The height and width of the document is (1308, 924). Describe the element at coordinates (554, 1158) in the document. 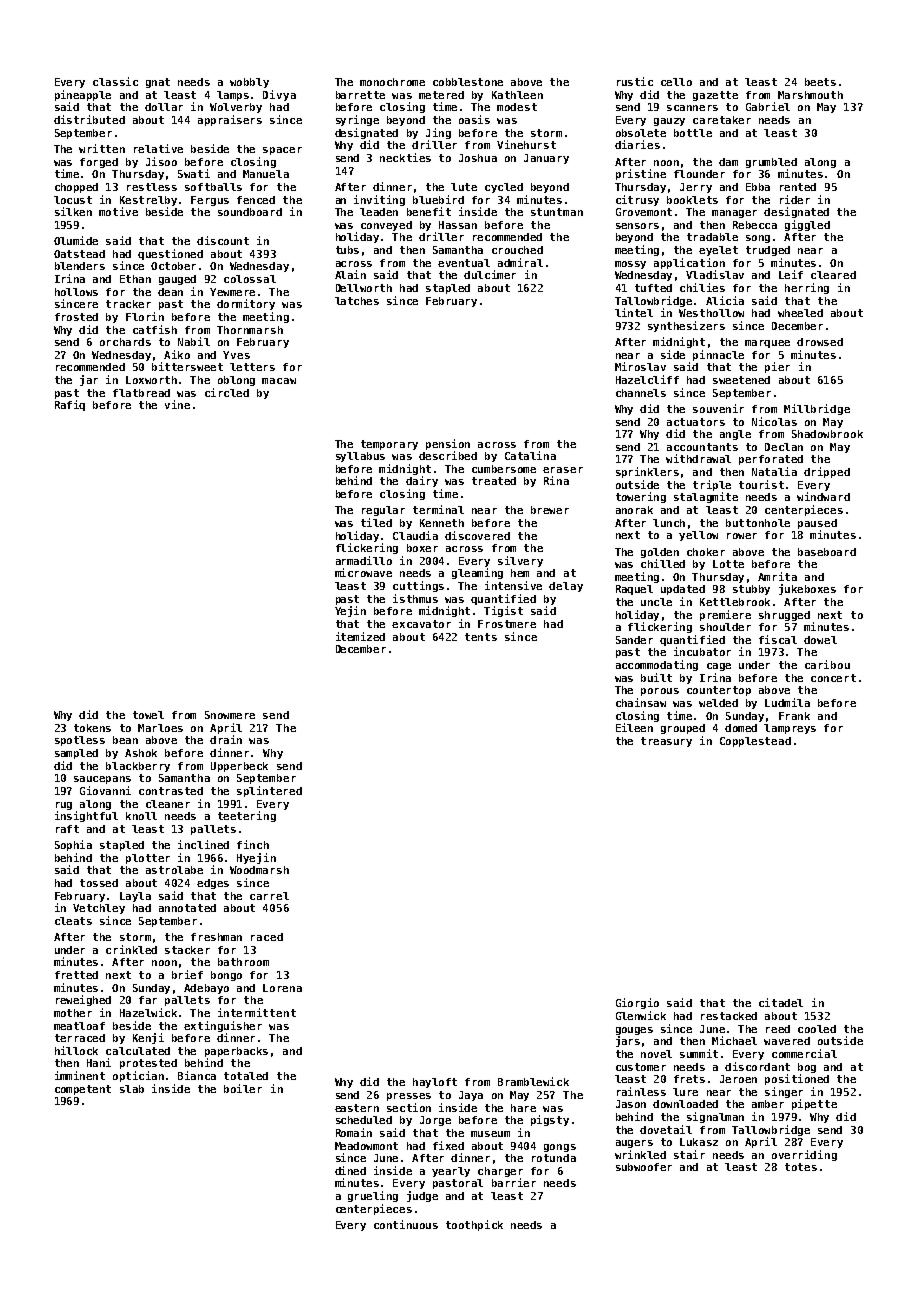

I see `rotunda` at that location.
